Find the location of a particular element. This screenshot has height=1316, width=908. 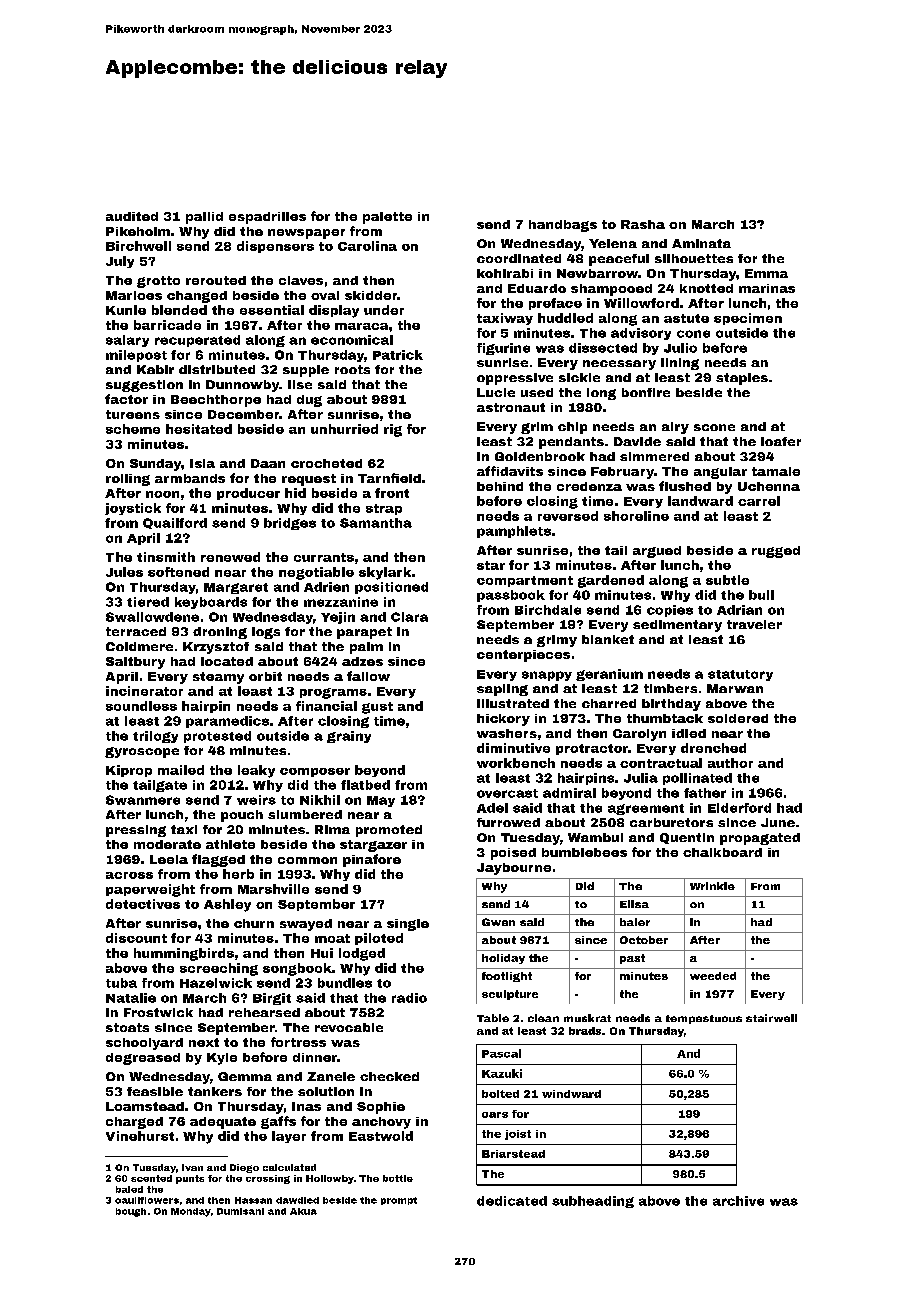

admiral is located at coordinates (569, 793).
